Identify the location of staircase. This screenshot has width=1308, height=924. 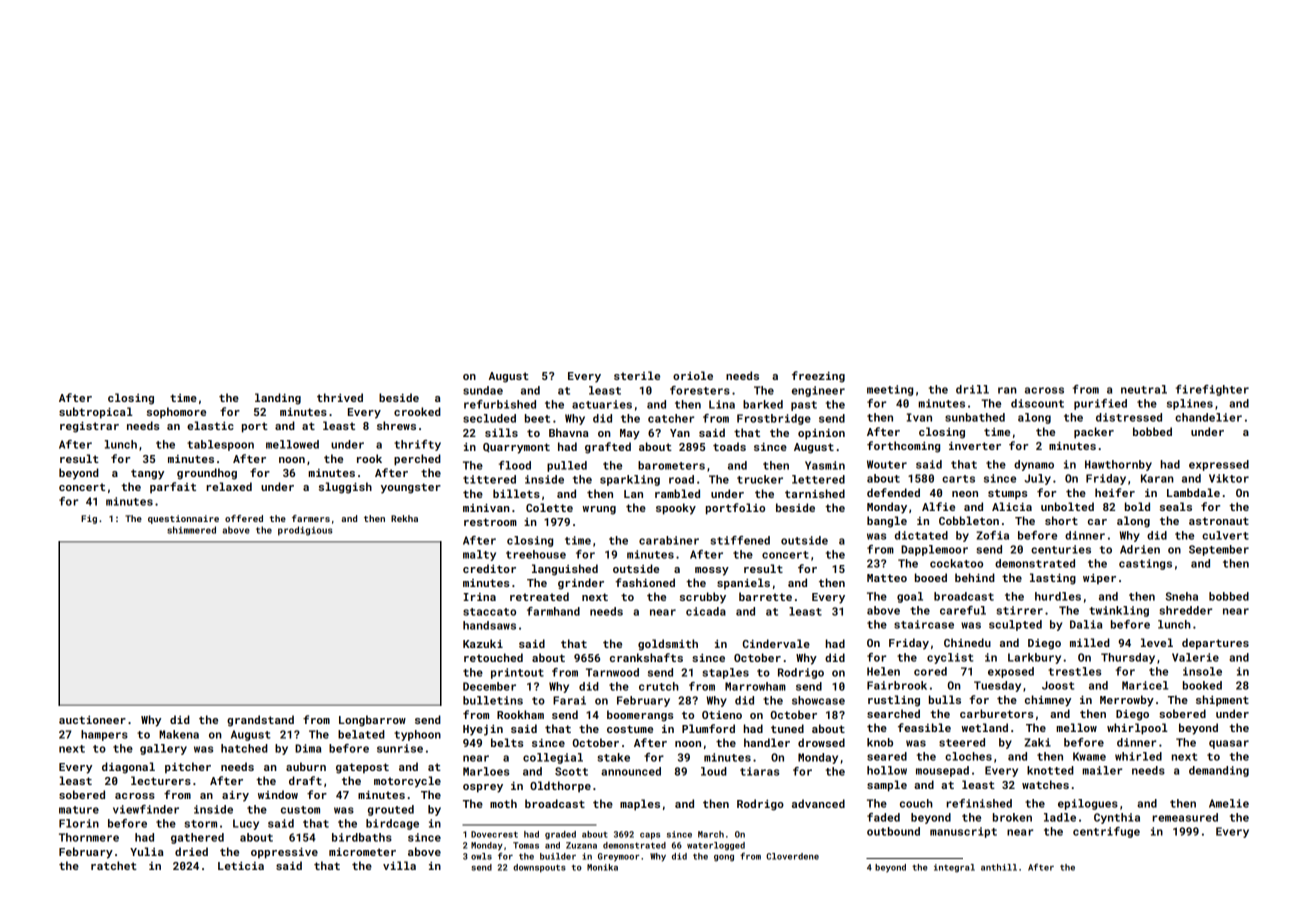
(924, 624).
